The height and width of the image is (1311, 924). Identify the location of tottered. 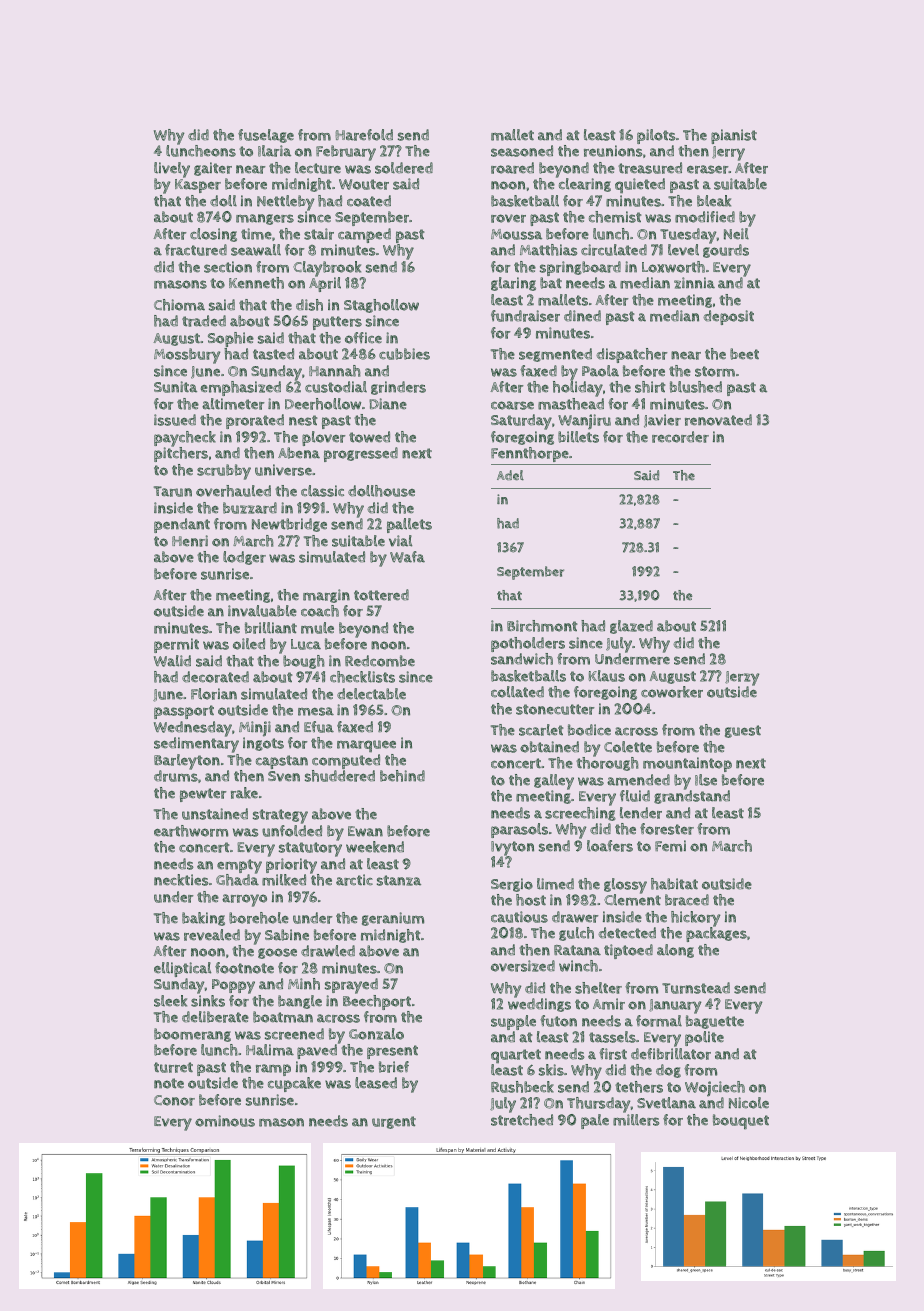
(381, 595).
